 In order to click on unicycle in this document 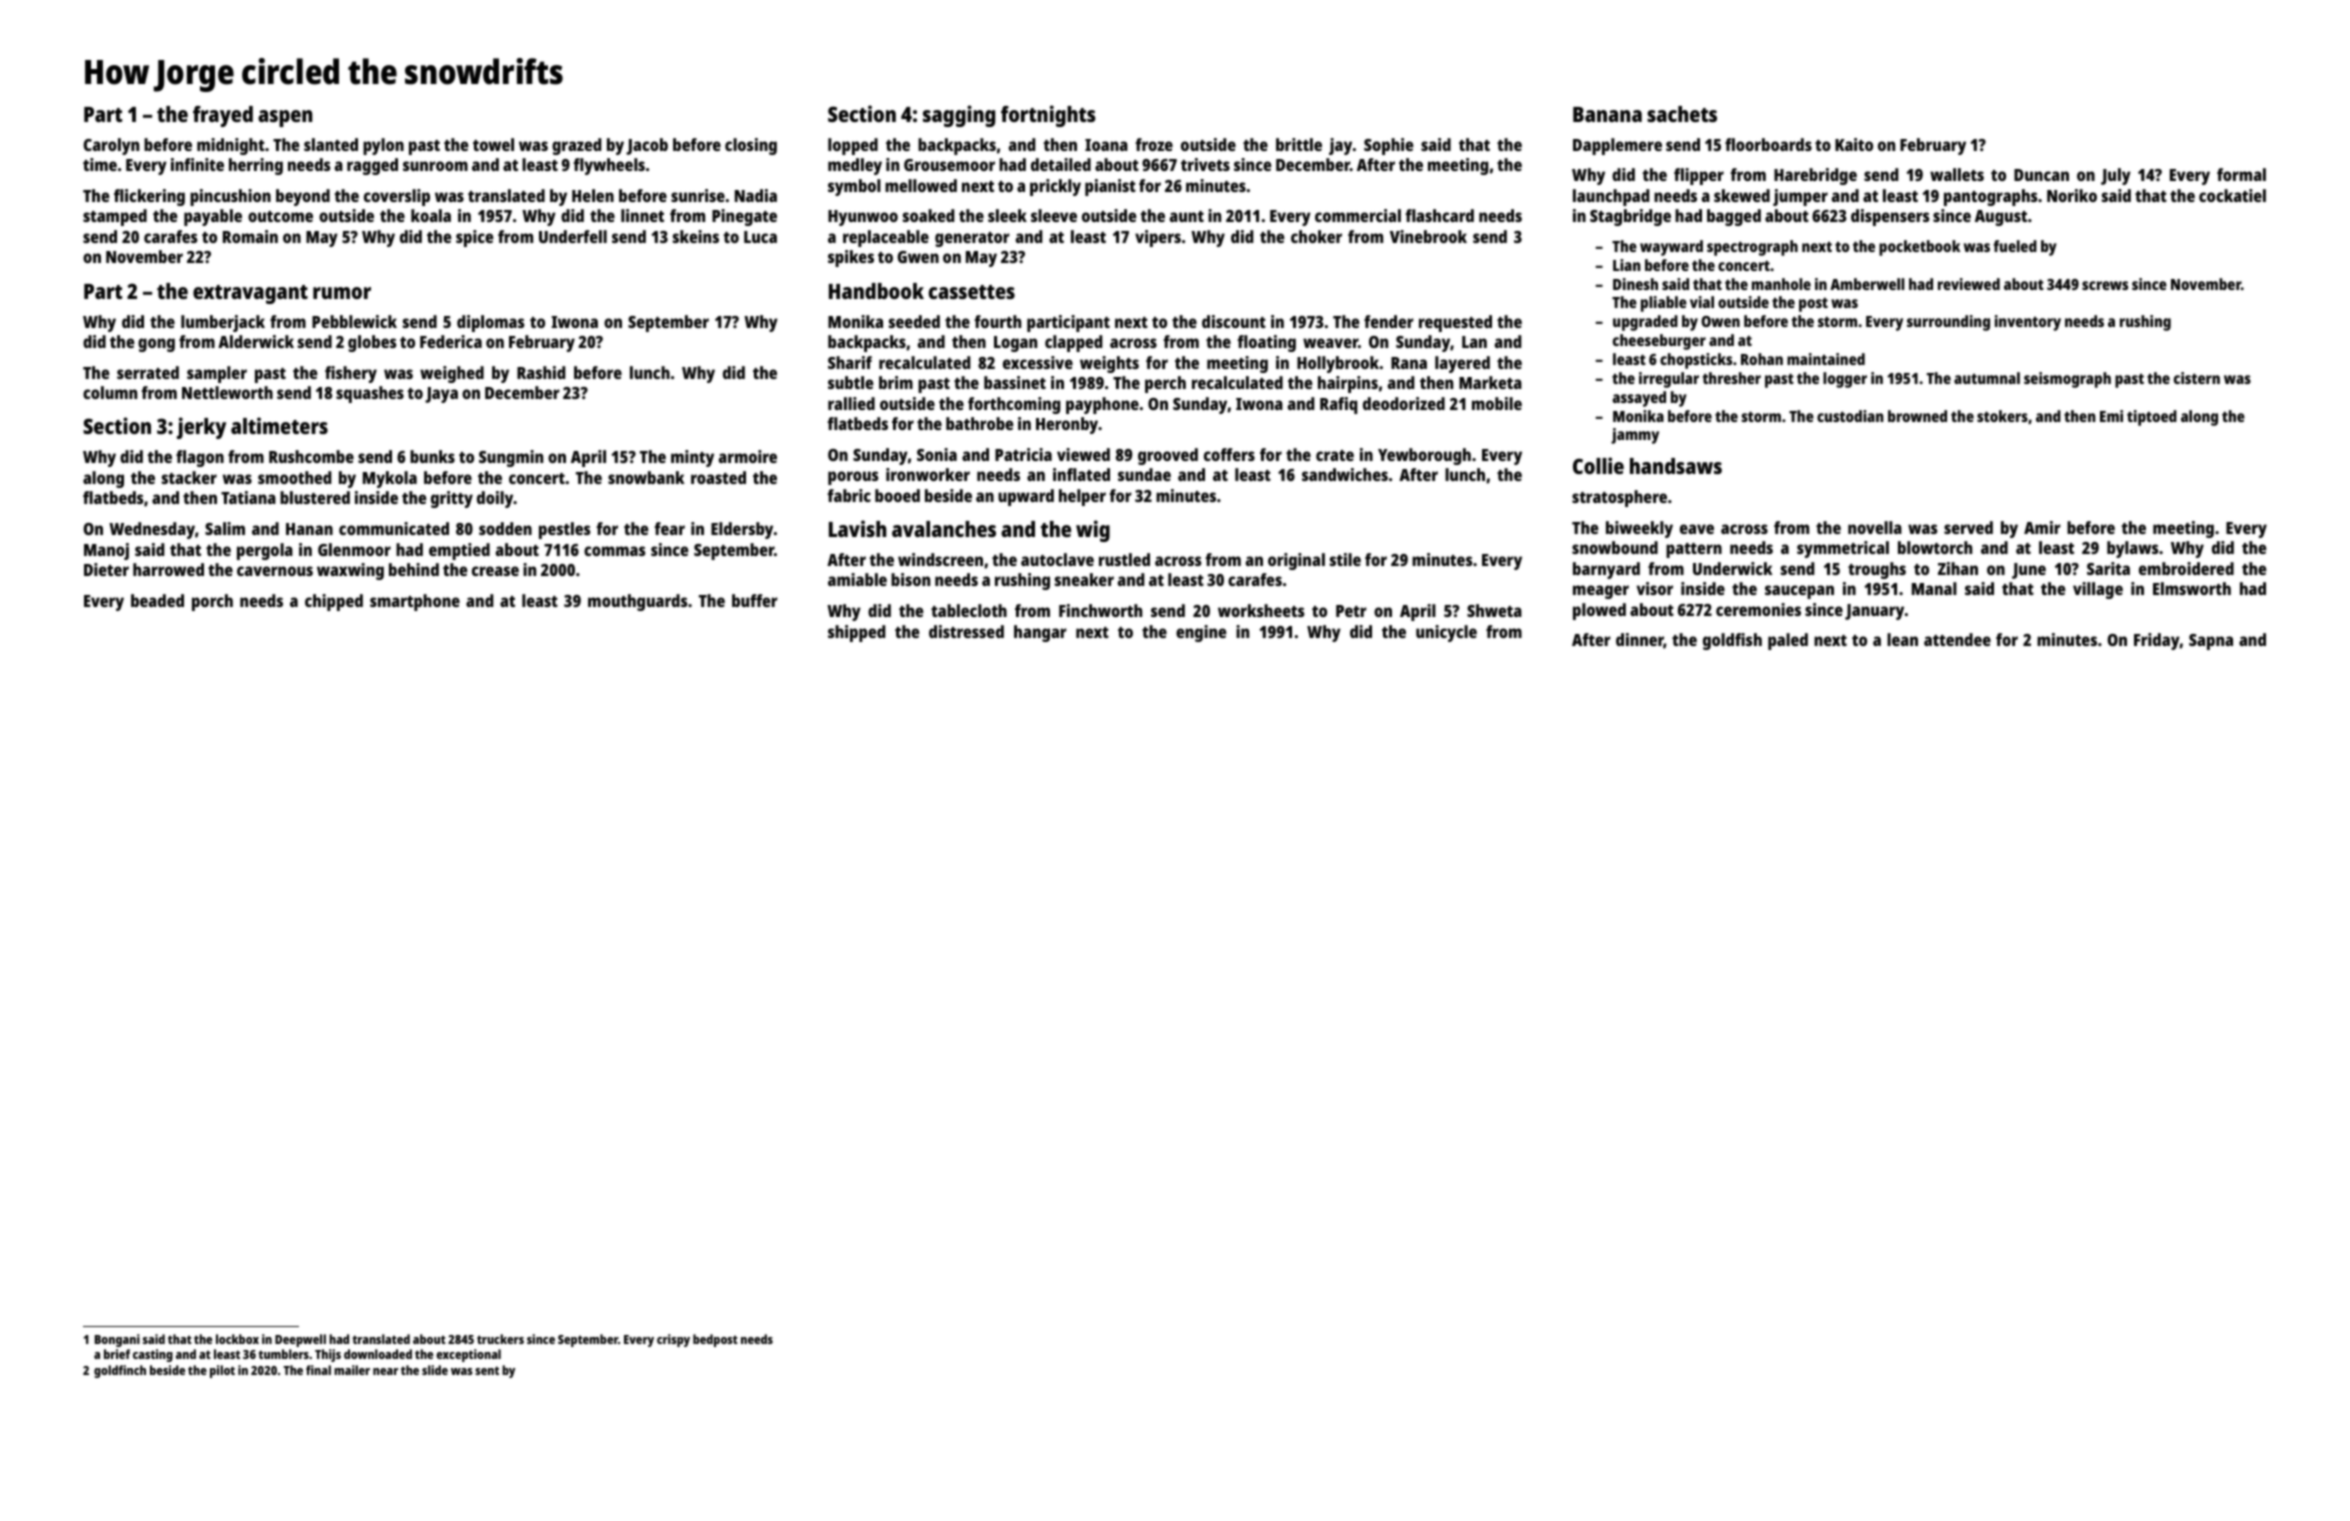, I will do `click(1446, 633)`.
